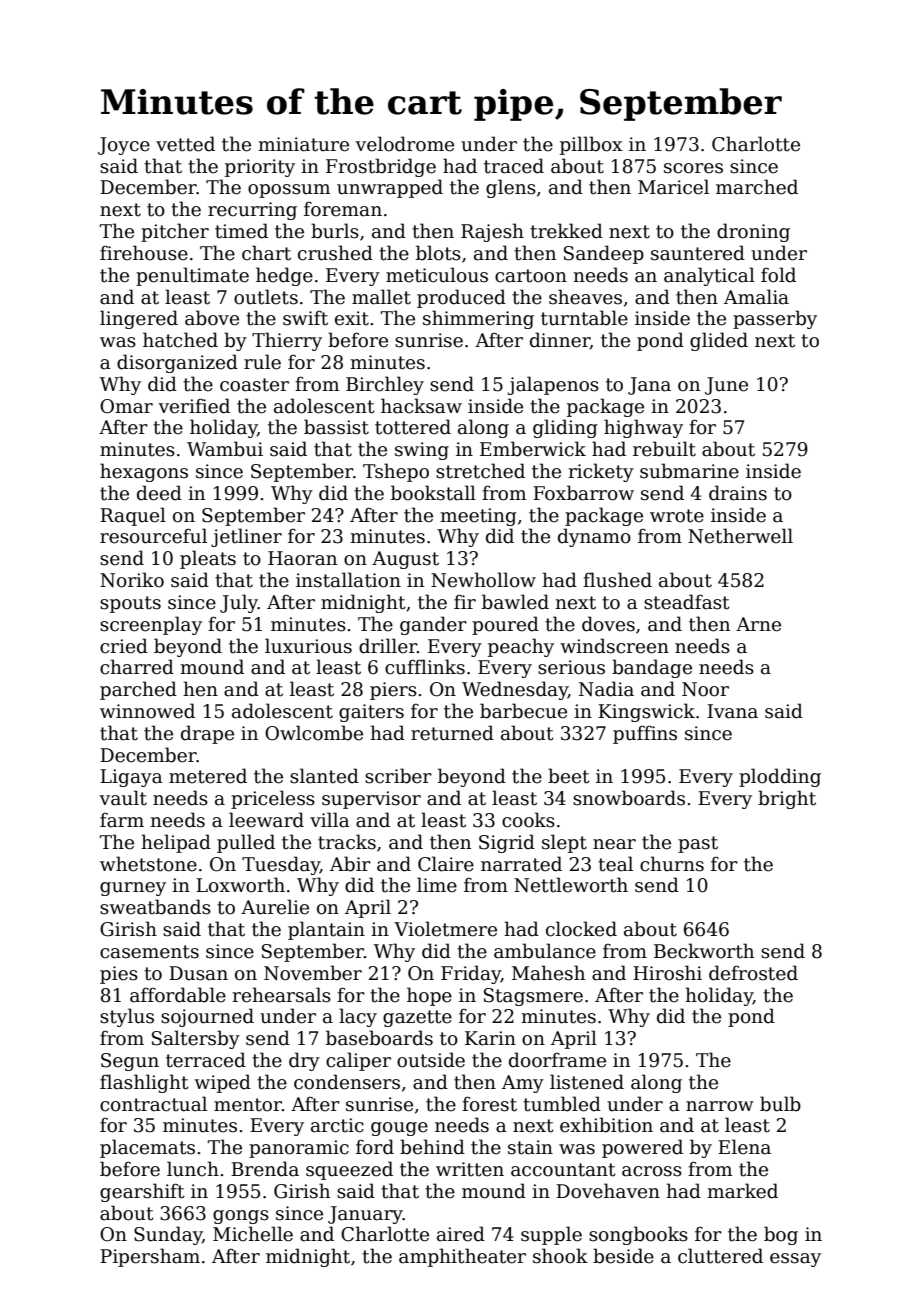  What do you see at coordinates (591, 145) in the screenshot?
I see `pillbox` at bounding box center [591, 145].
